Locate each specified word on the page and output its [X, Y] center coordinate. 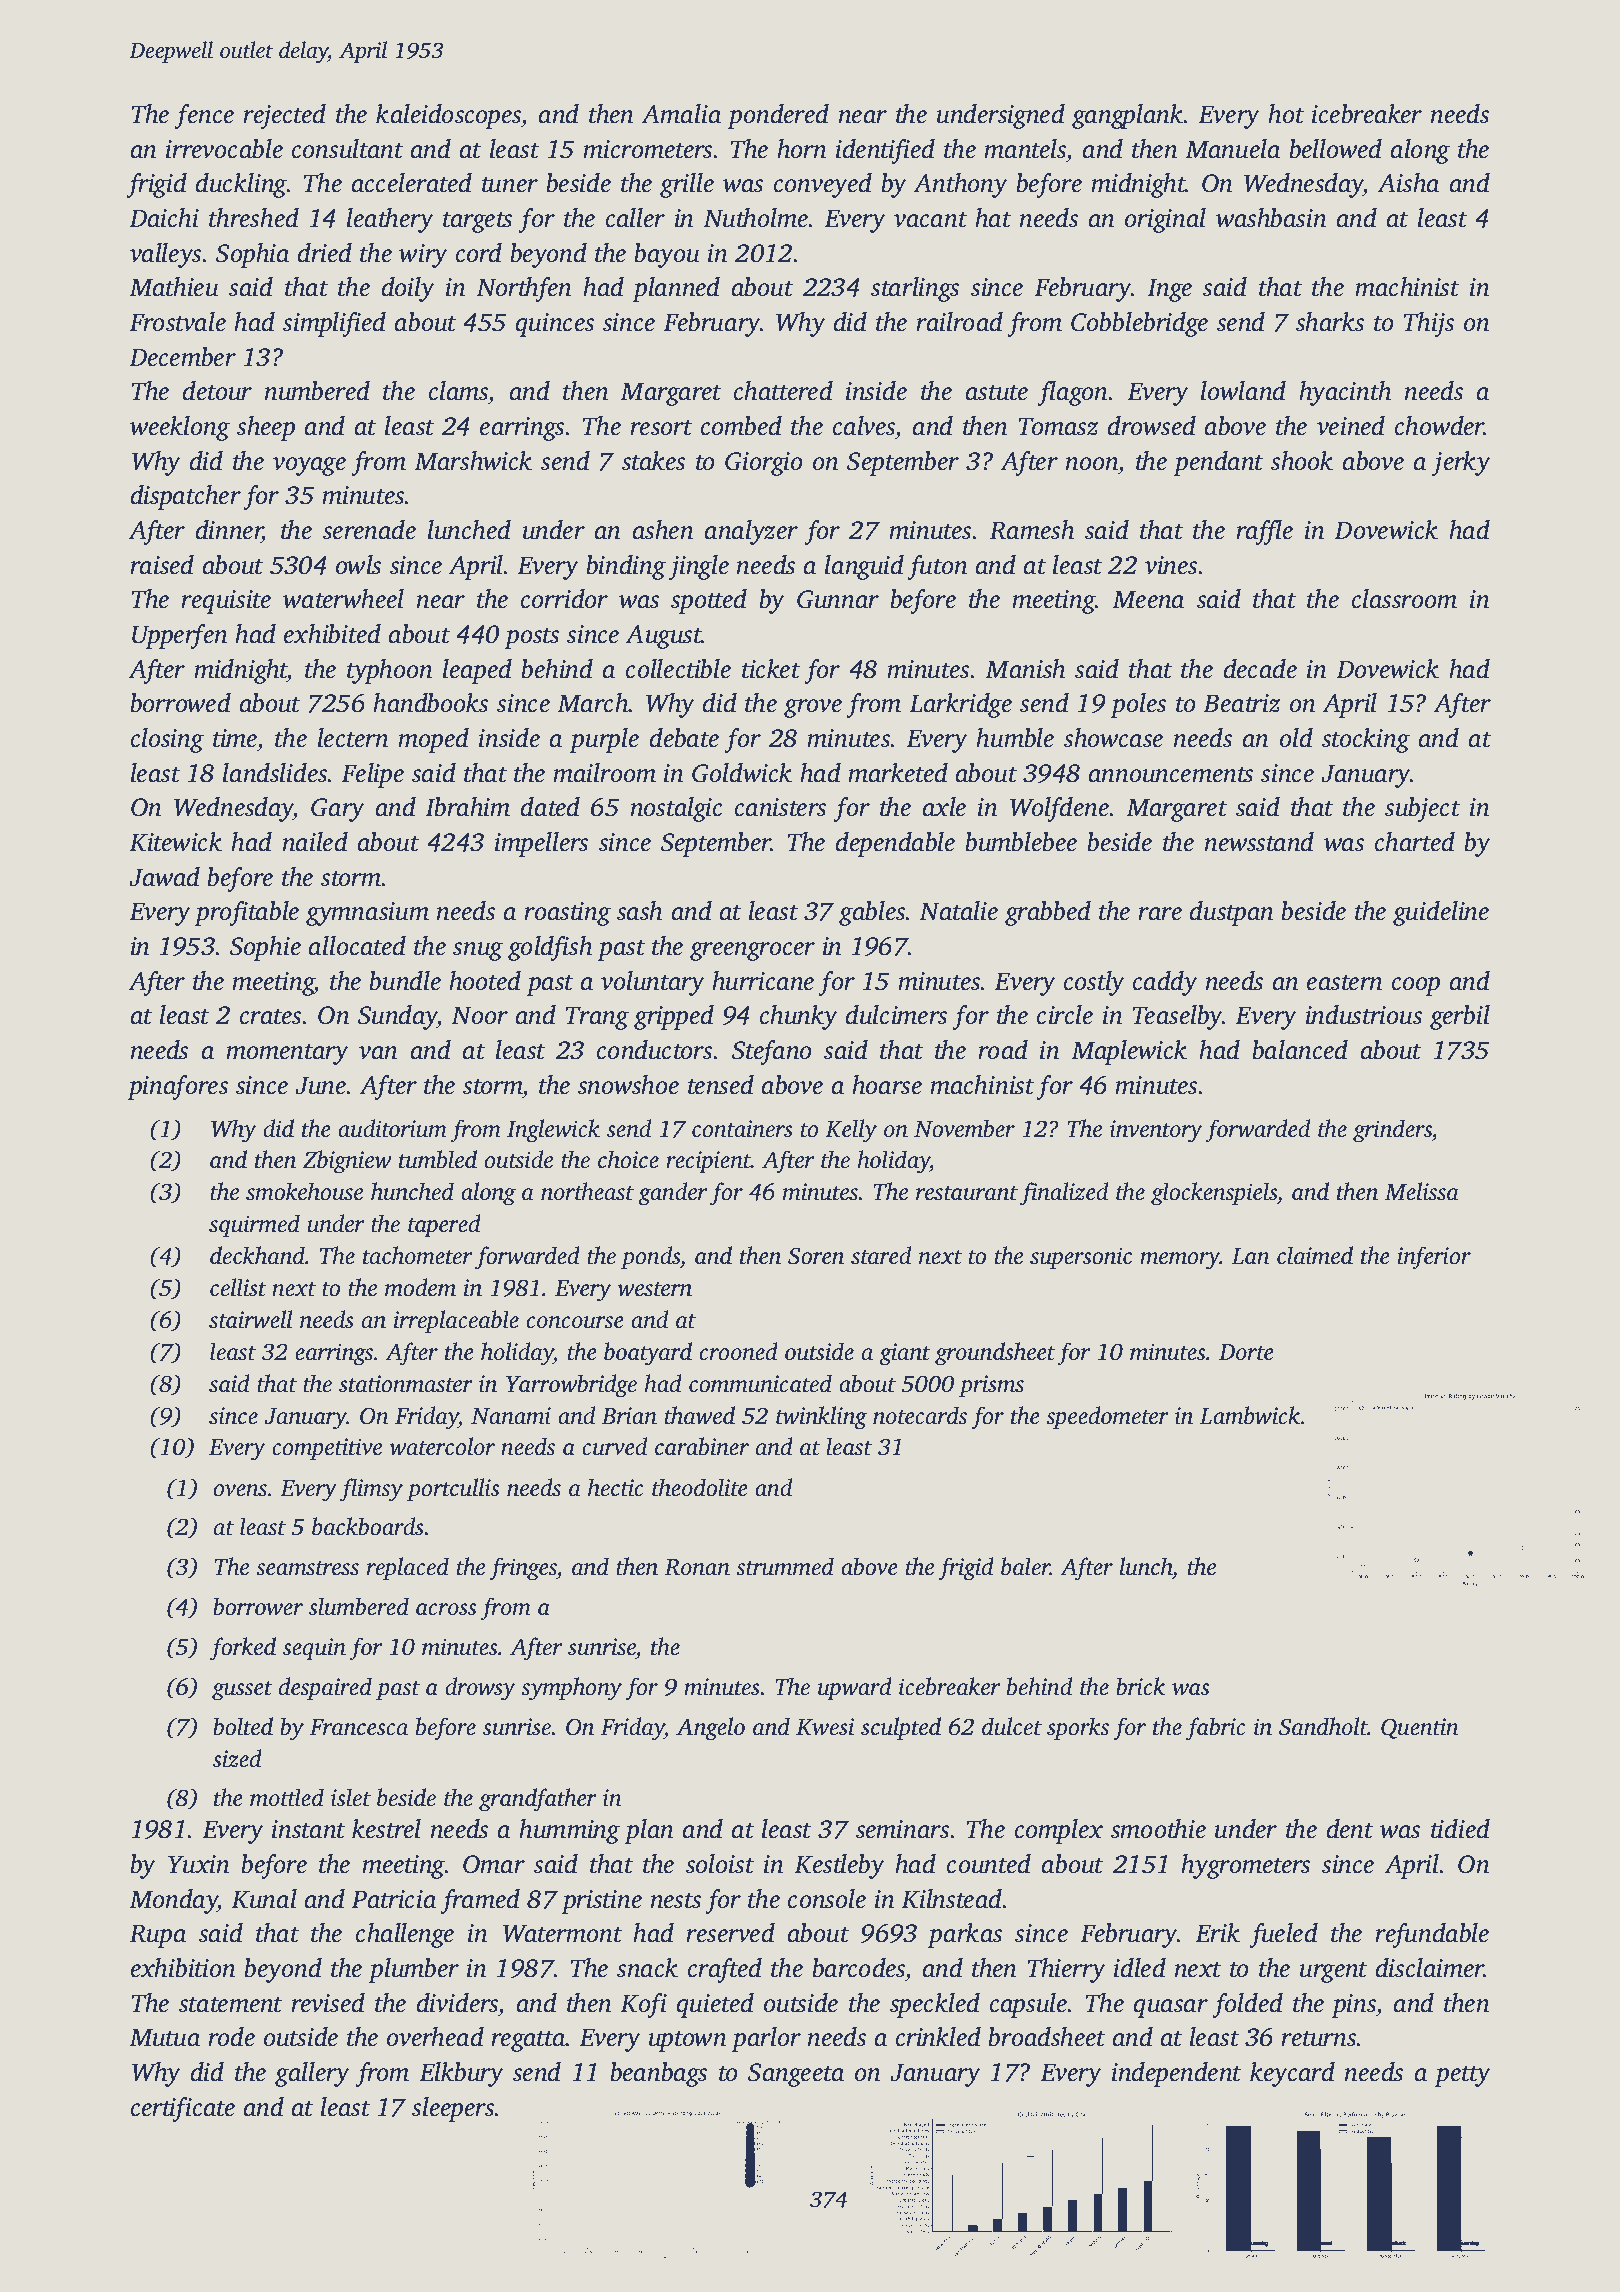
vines [1171, 565]
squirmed [254, 1225]
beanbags [658, 2074]
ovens [240, 1490]
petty [1462, 2076]
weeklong [180, 428]
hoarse [887, 1085]
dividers [457, 2003]
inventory [1156, 1131]
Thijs [1429, 324]
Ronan [697, 1567]
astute [997, 393]
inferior [1434, 1258]
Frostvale [177, 322]
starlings [915, 289]
